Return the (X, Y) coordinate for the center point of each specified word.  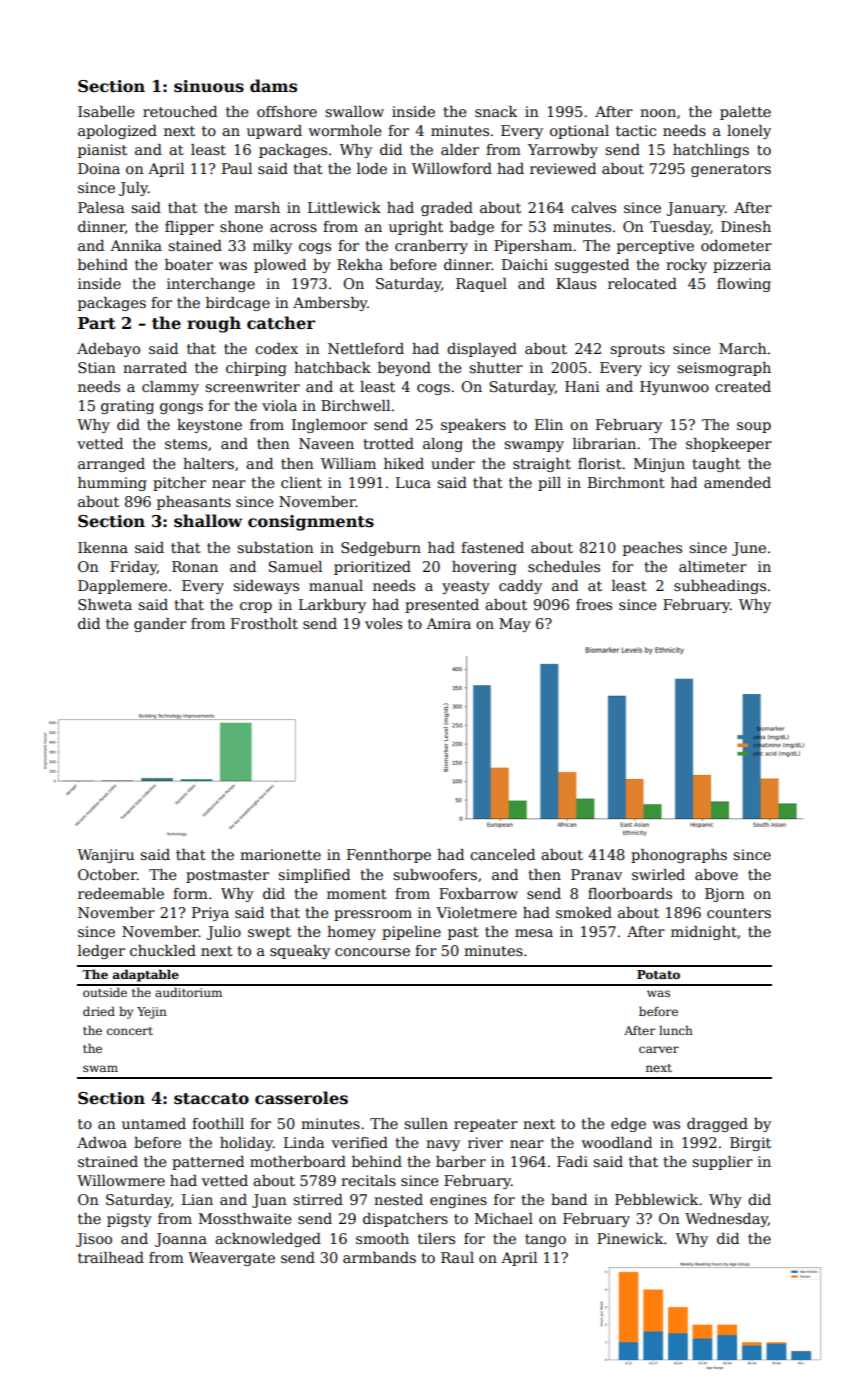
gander (160, 625)
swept (269, 933)
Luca (413, 482)
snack (496, 111)
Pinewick (630, 1238)
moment (357, 894)
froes (594, 604)
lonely (749, 132)
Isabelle (106, 111)
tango (545, 1240)
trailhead (111, 1257)
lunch (676, 1030)
